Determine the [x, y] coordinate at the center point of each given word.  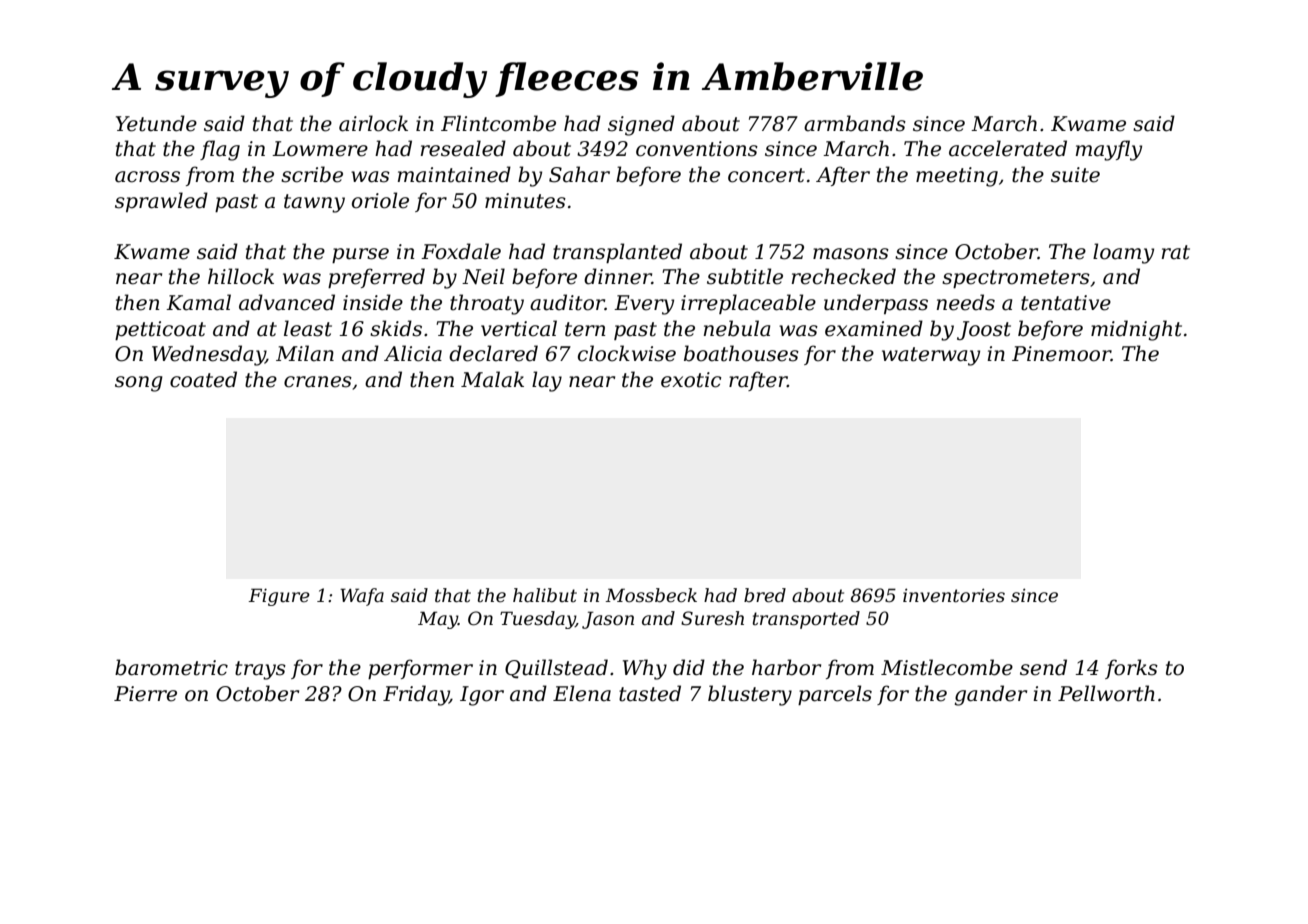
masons [851, 254]
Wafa [362, 597]
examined [874, 328]
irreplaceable [748, 304]
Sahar [579, 174]
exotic [691, 380]
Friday [416, 695]
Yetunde [156, 123]
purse [360, 255]
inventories [954, 595]
